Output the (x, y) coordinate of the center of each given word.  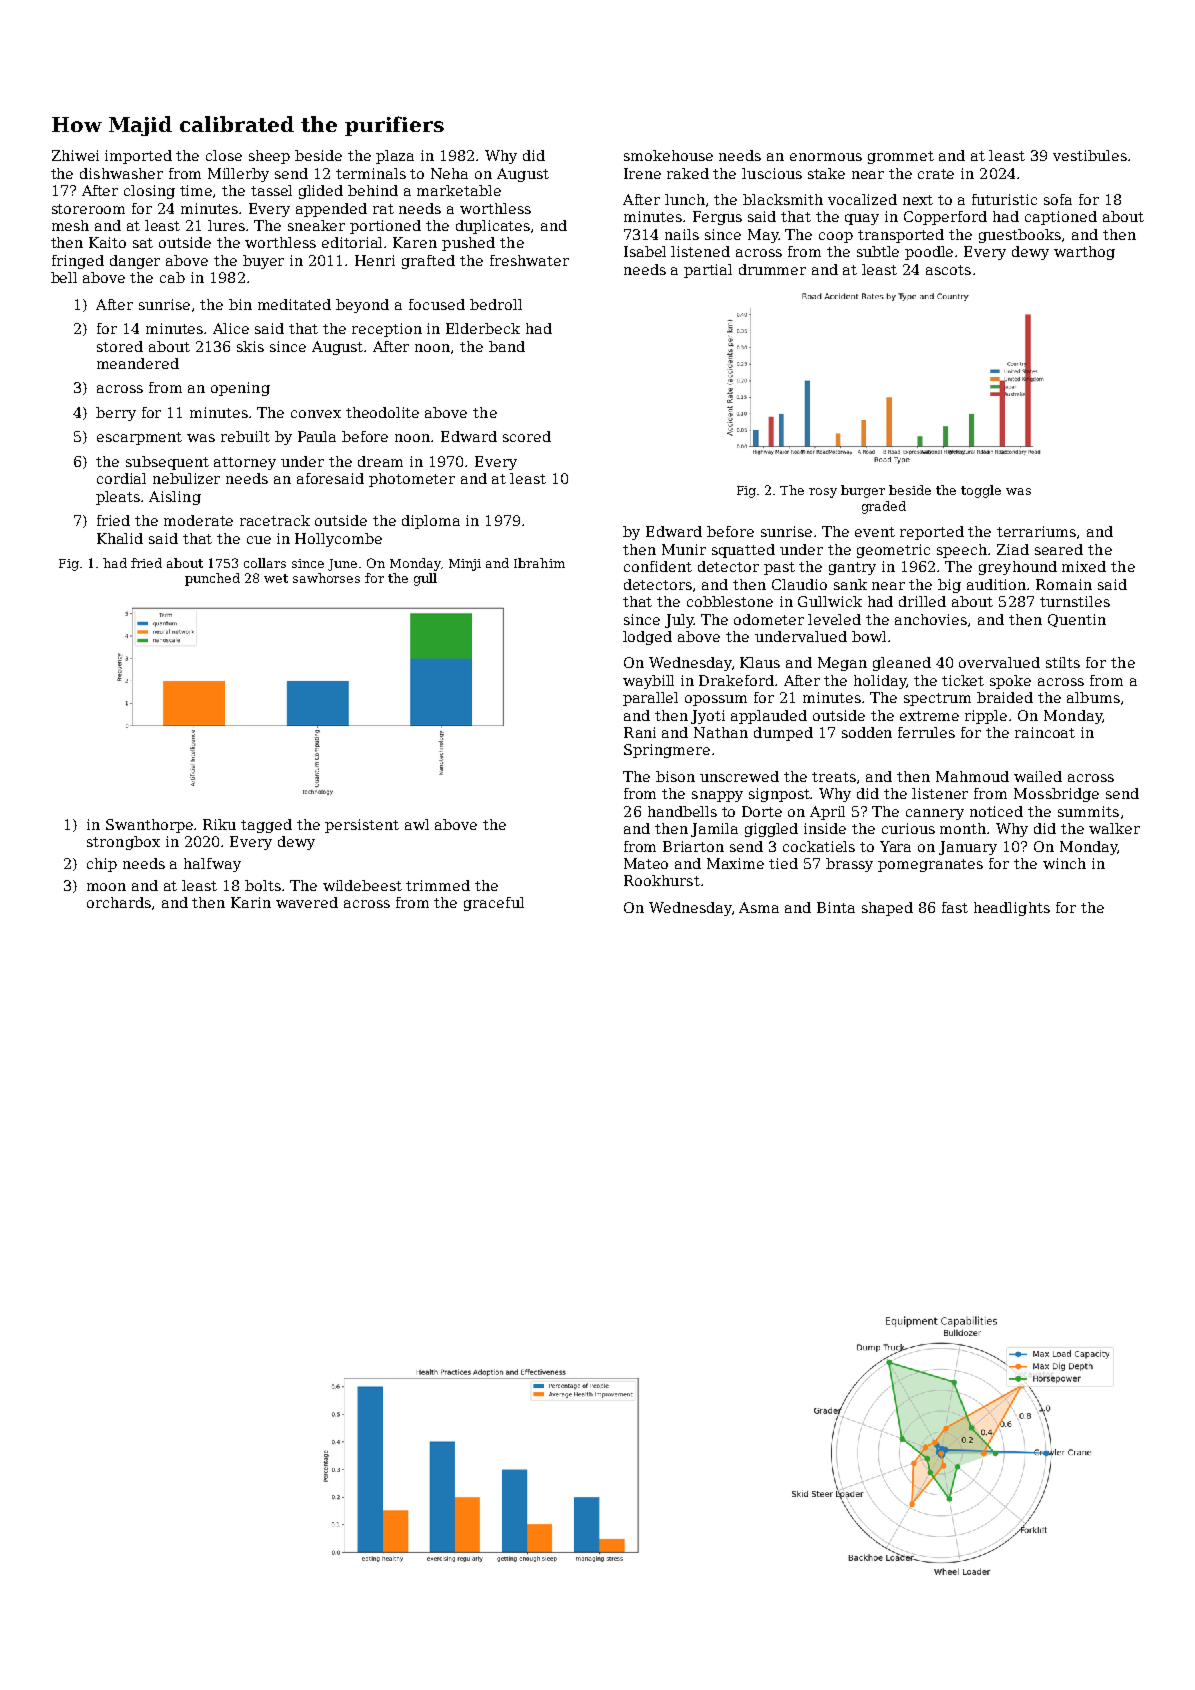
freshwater (529, 260)
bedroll (496, 304)
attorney (245, 463)
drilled (922, 601)
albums (1093, 697)
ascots (948, 270)
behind (373, 190)
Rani (640, 732)
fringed (78, 262)
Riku (219, 824)
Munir (684, 549)
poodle (929, 253)
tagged (266, 826)
